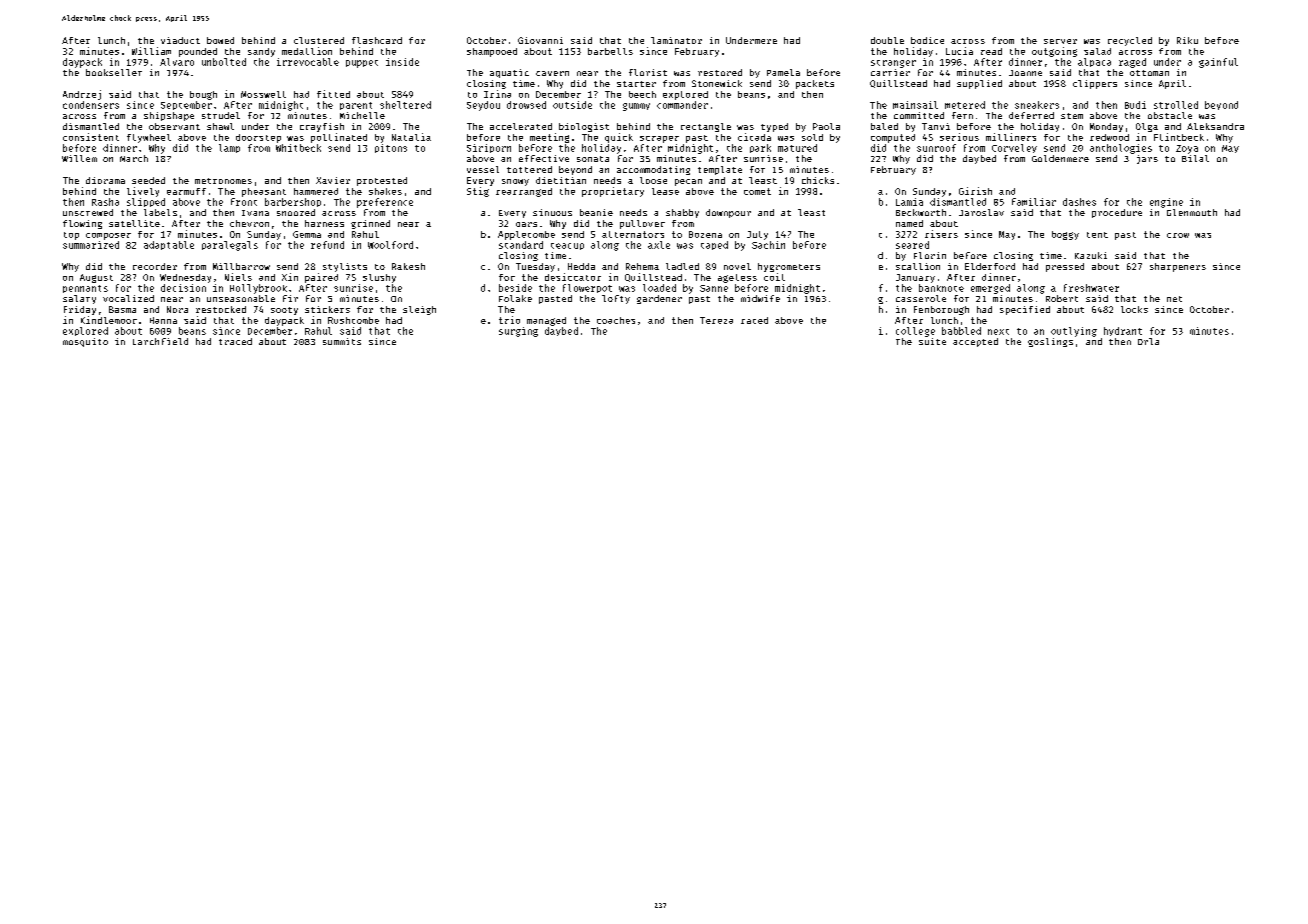 This screenshot has width=1308, height=924. Describe the element at coordinates (151, 51) in the screenshot. I see `William` at that location.
